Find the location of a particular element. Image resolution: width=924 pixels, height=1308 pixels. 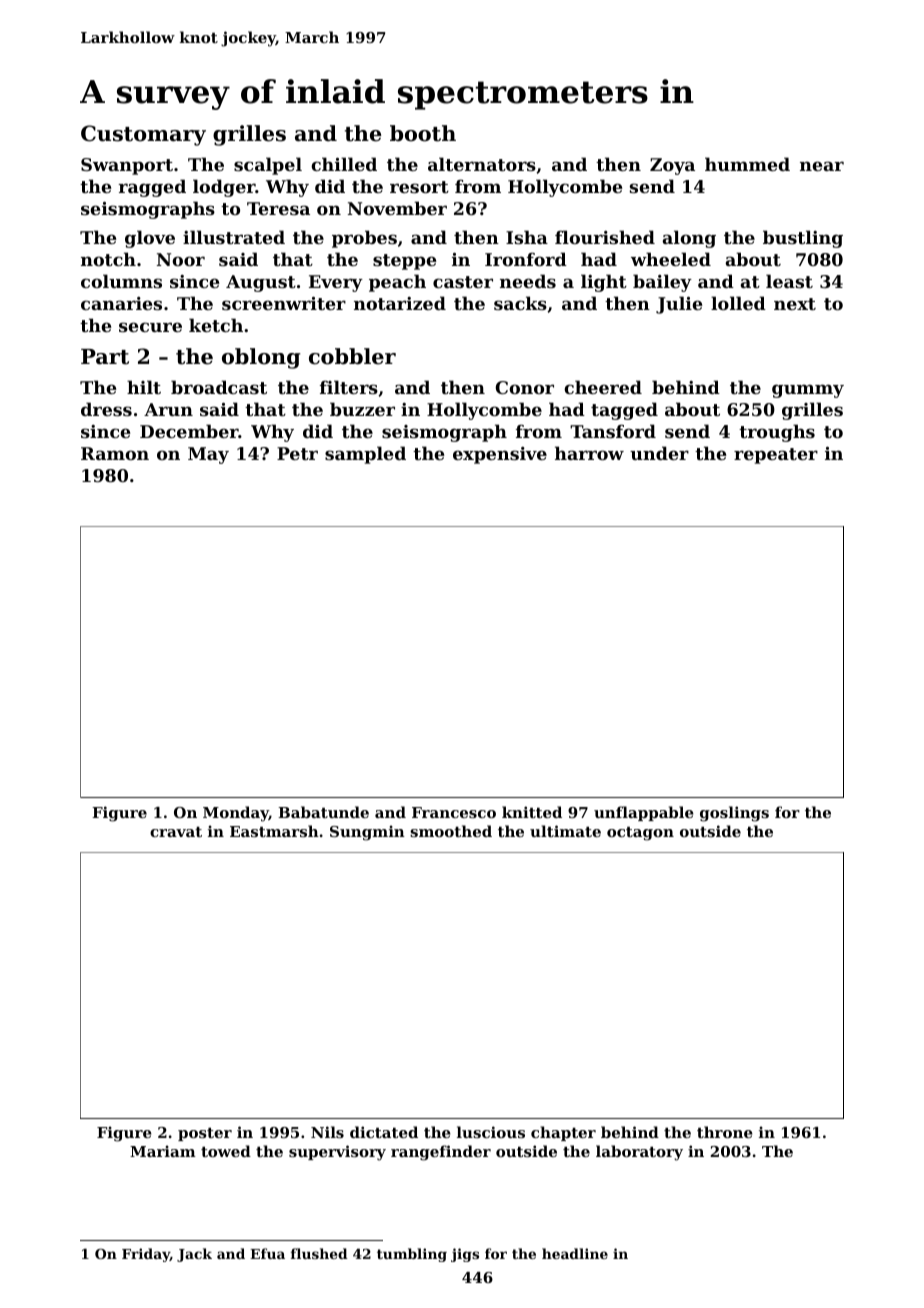

laboratory is located at coordinates (639, 1153).
